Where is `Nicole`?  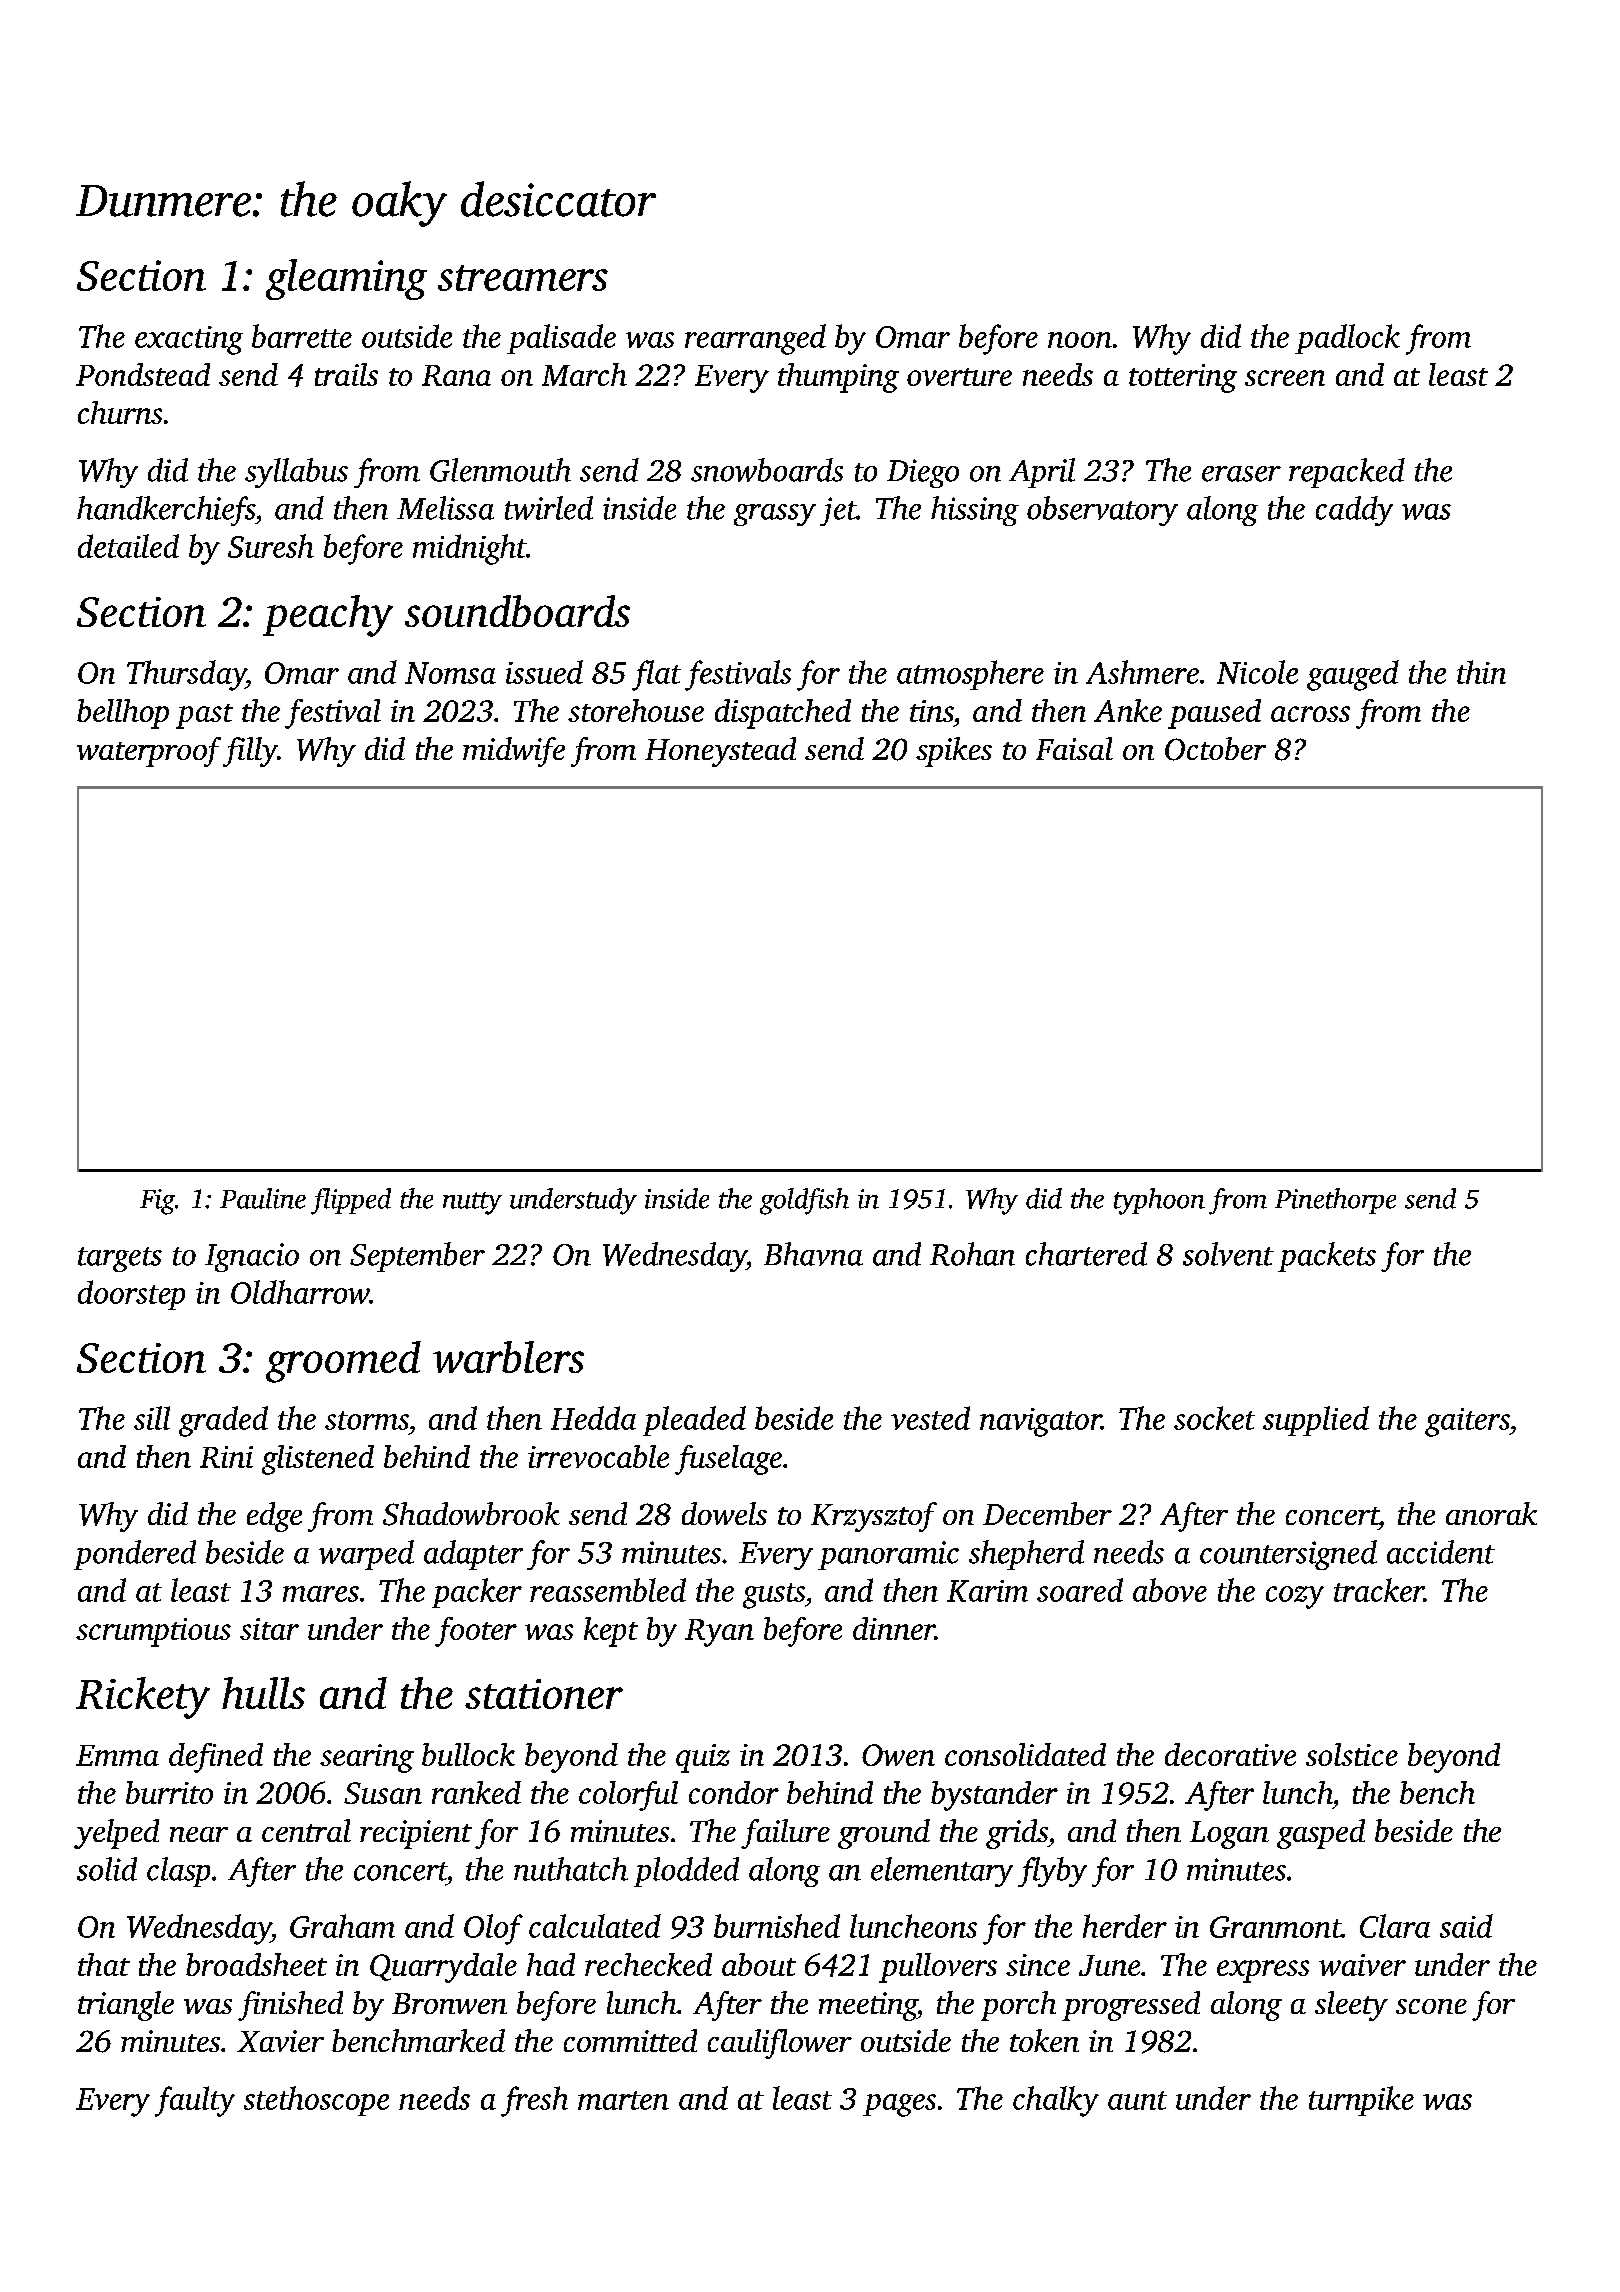
Nicole is located at coordinates (1257, 672).
